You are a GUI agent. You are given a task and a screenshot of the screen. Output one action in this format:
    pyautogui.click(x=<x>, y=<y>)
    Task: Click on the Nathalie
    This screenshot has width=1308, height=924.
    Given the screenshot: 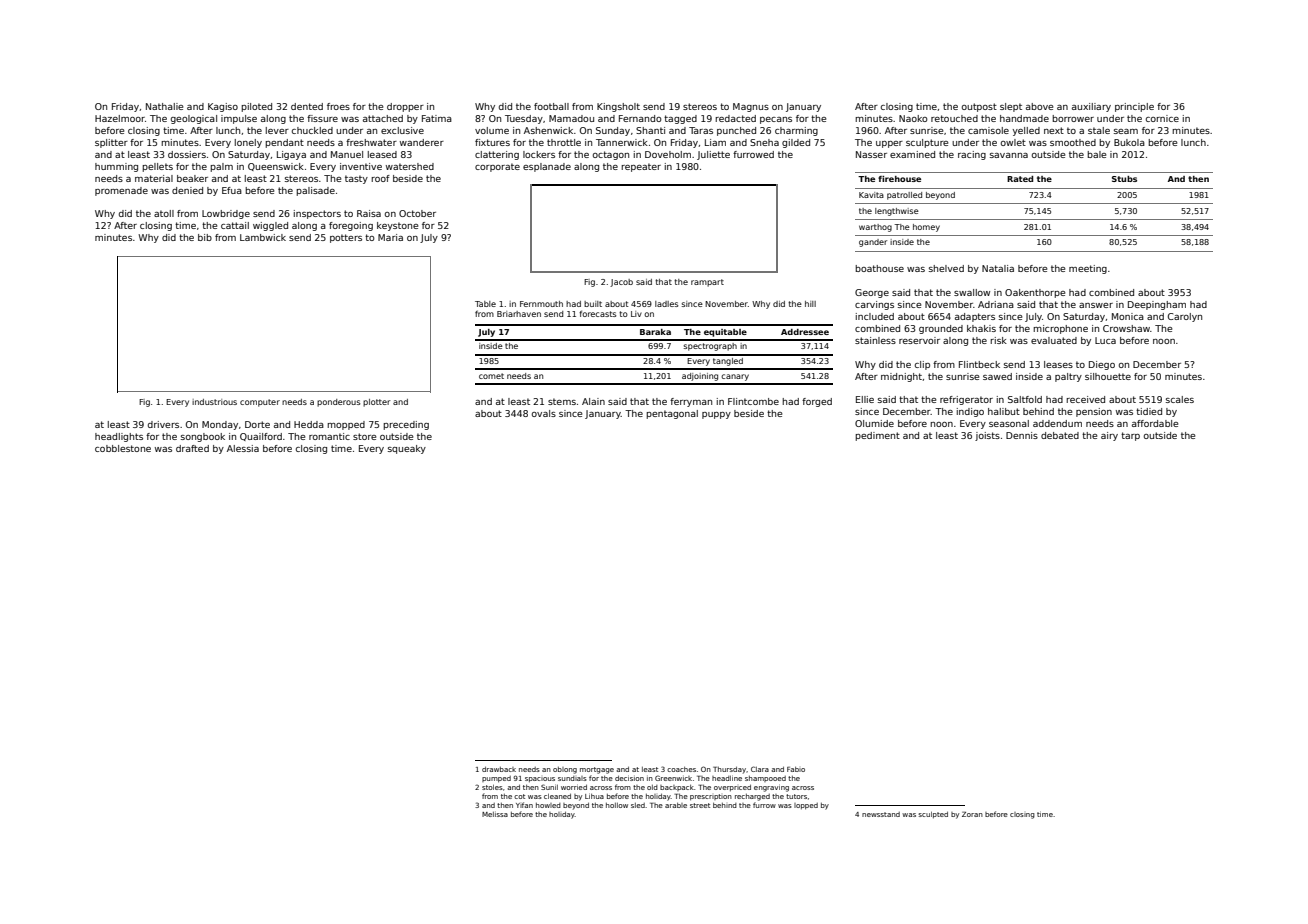 What is the action you would take?
    pyautogui.click(x=164, y=106)
